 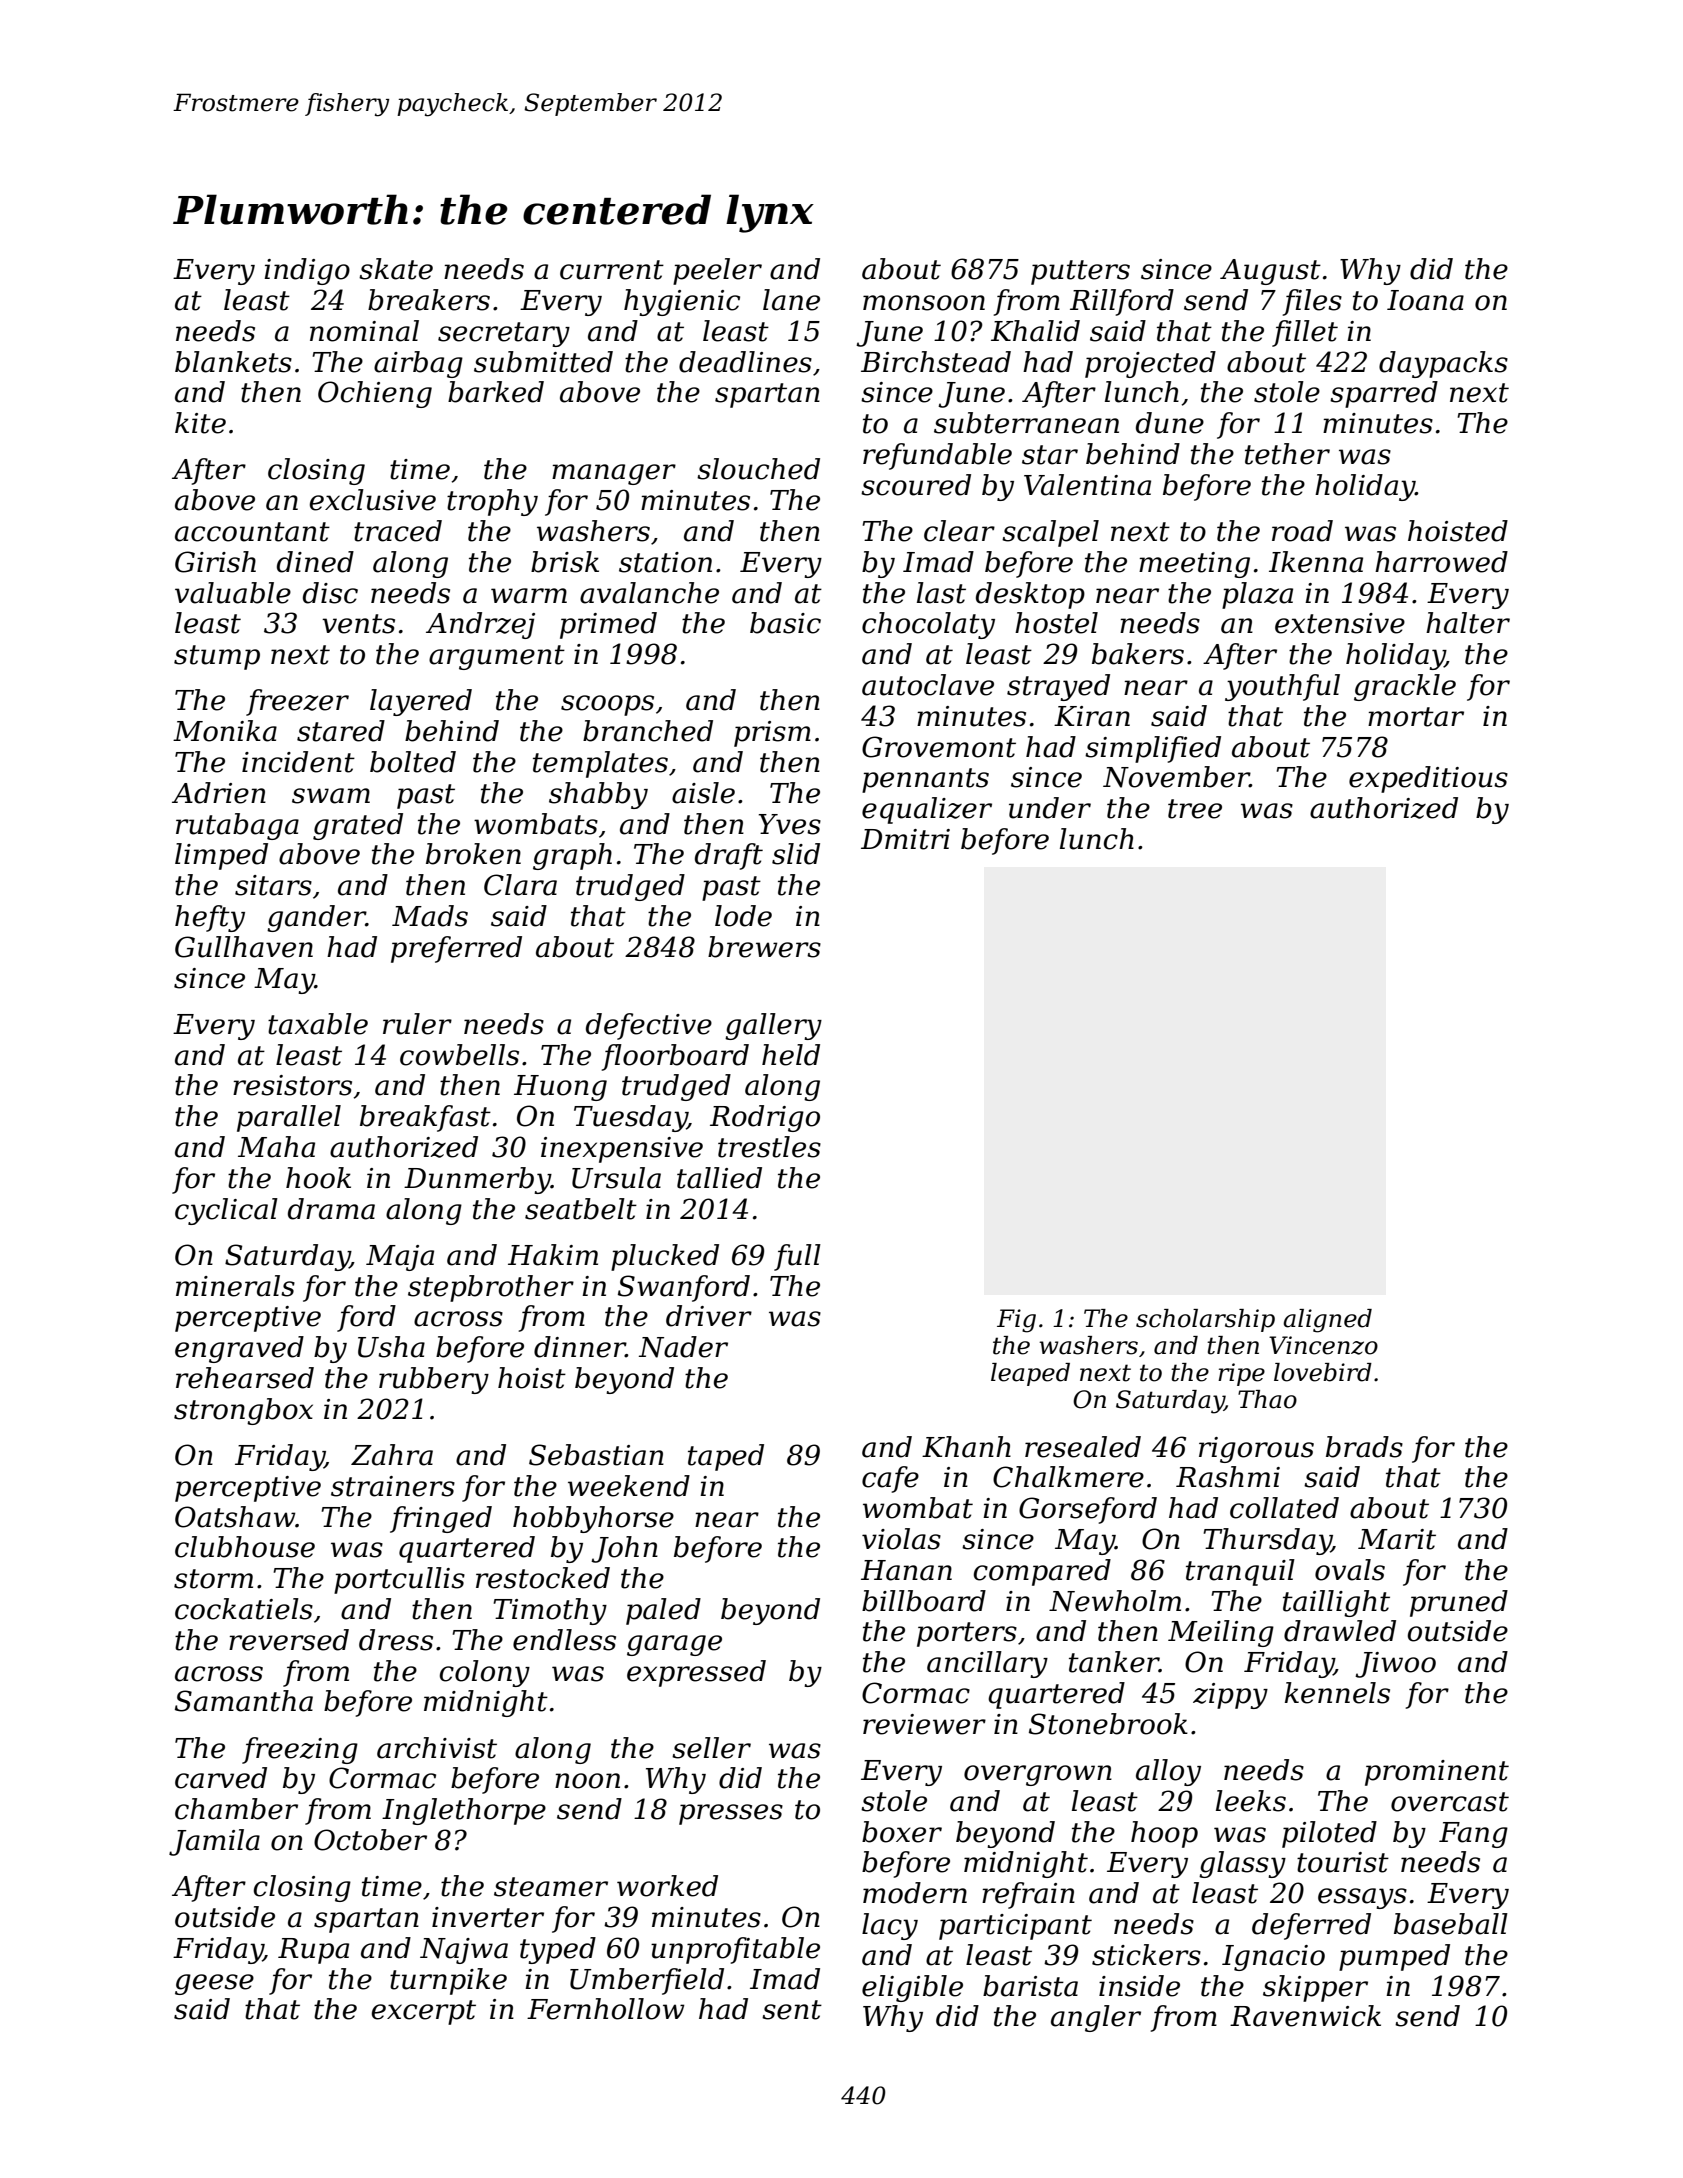 I want to click on excerpt, so click(x=424, y=2012).
